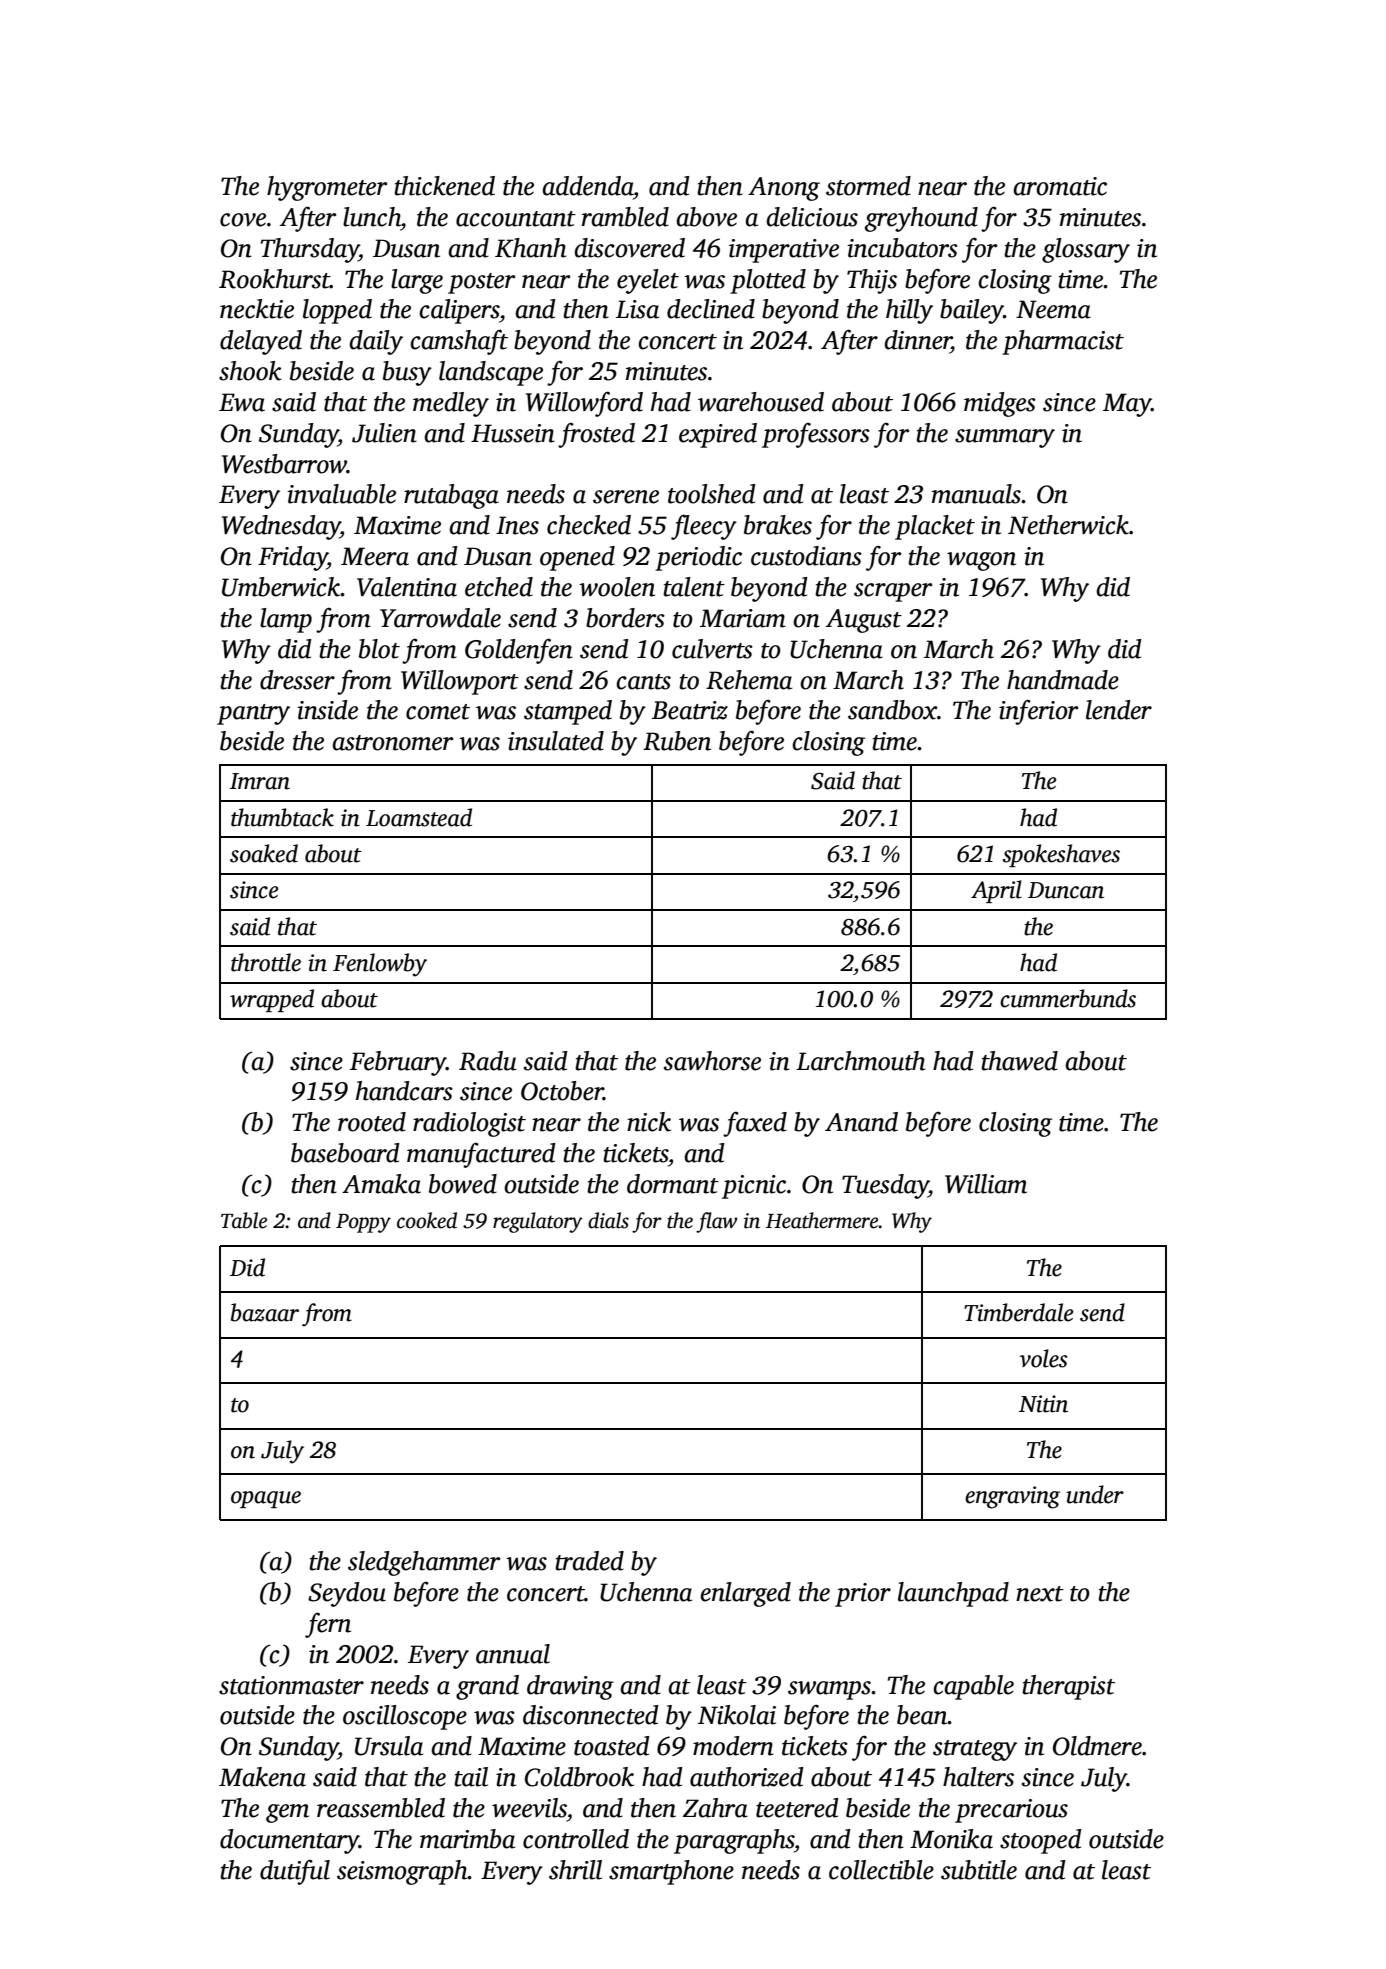  What do you see at coordinates (617, 587) in the screenshot?
I see `woolen` at bounding box center [617, 587].
